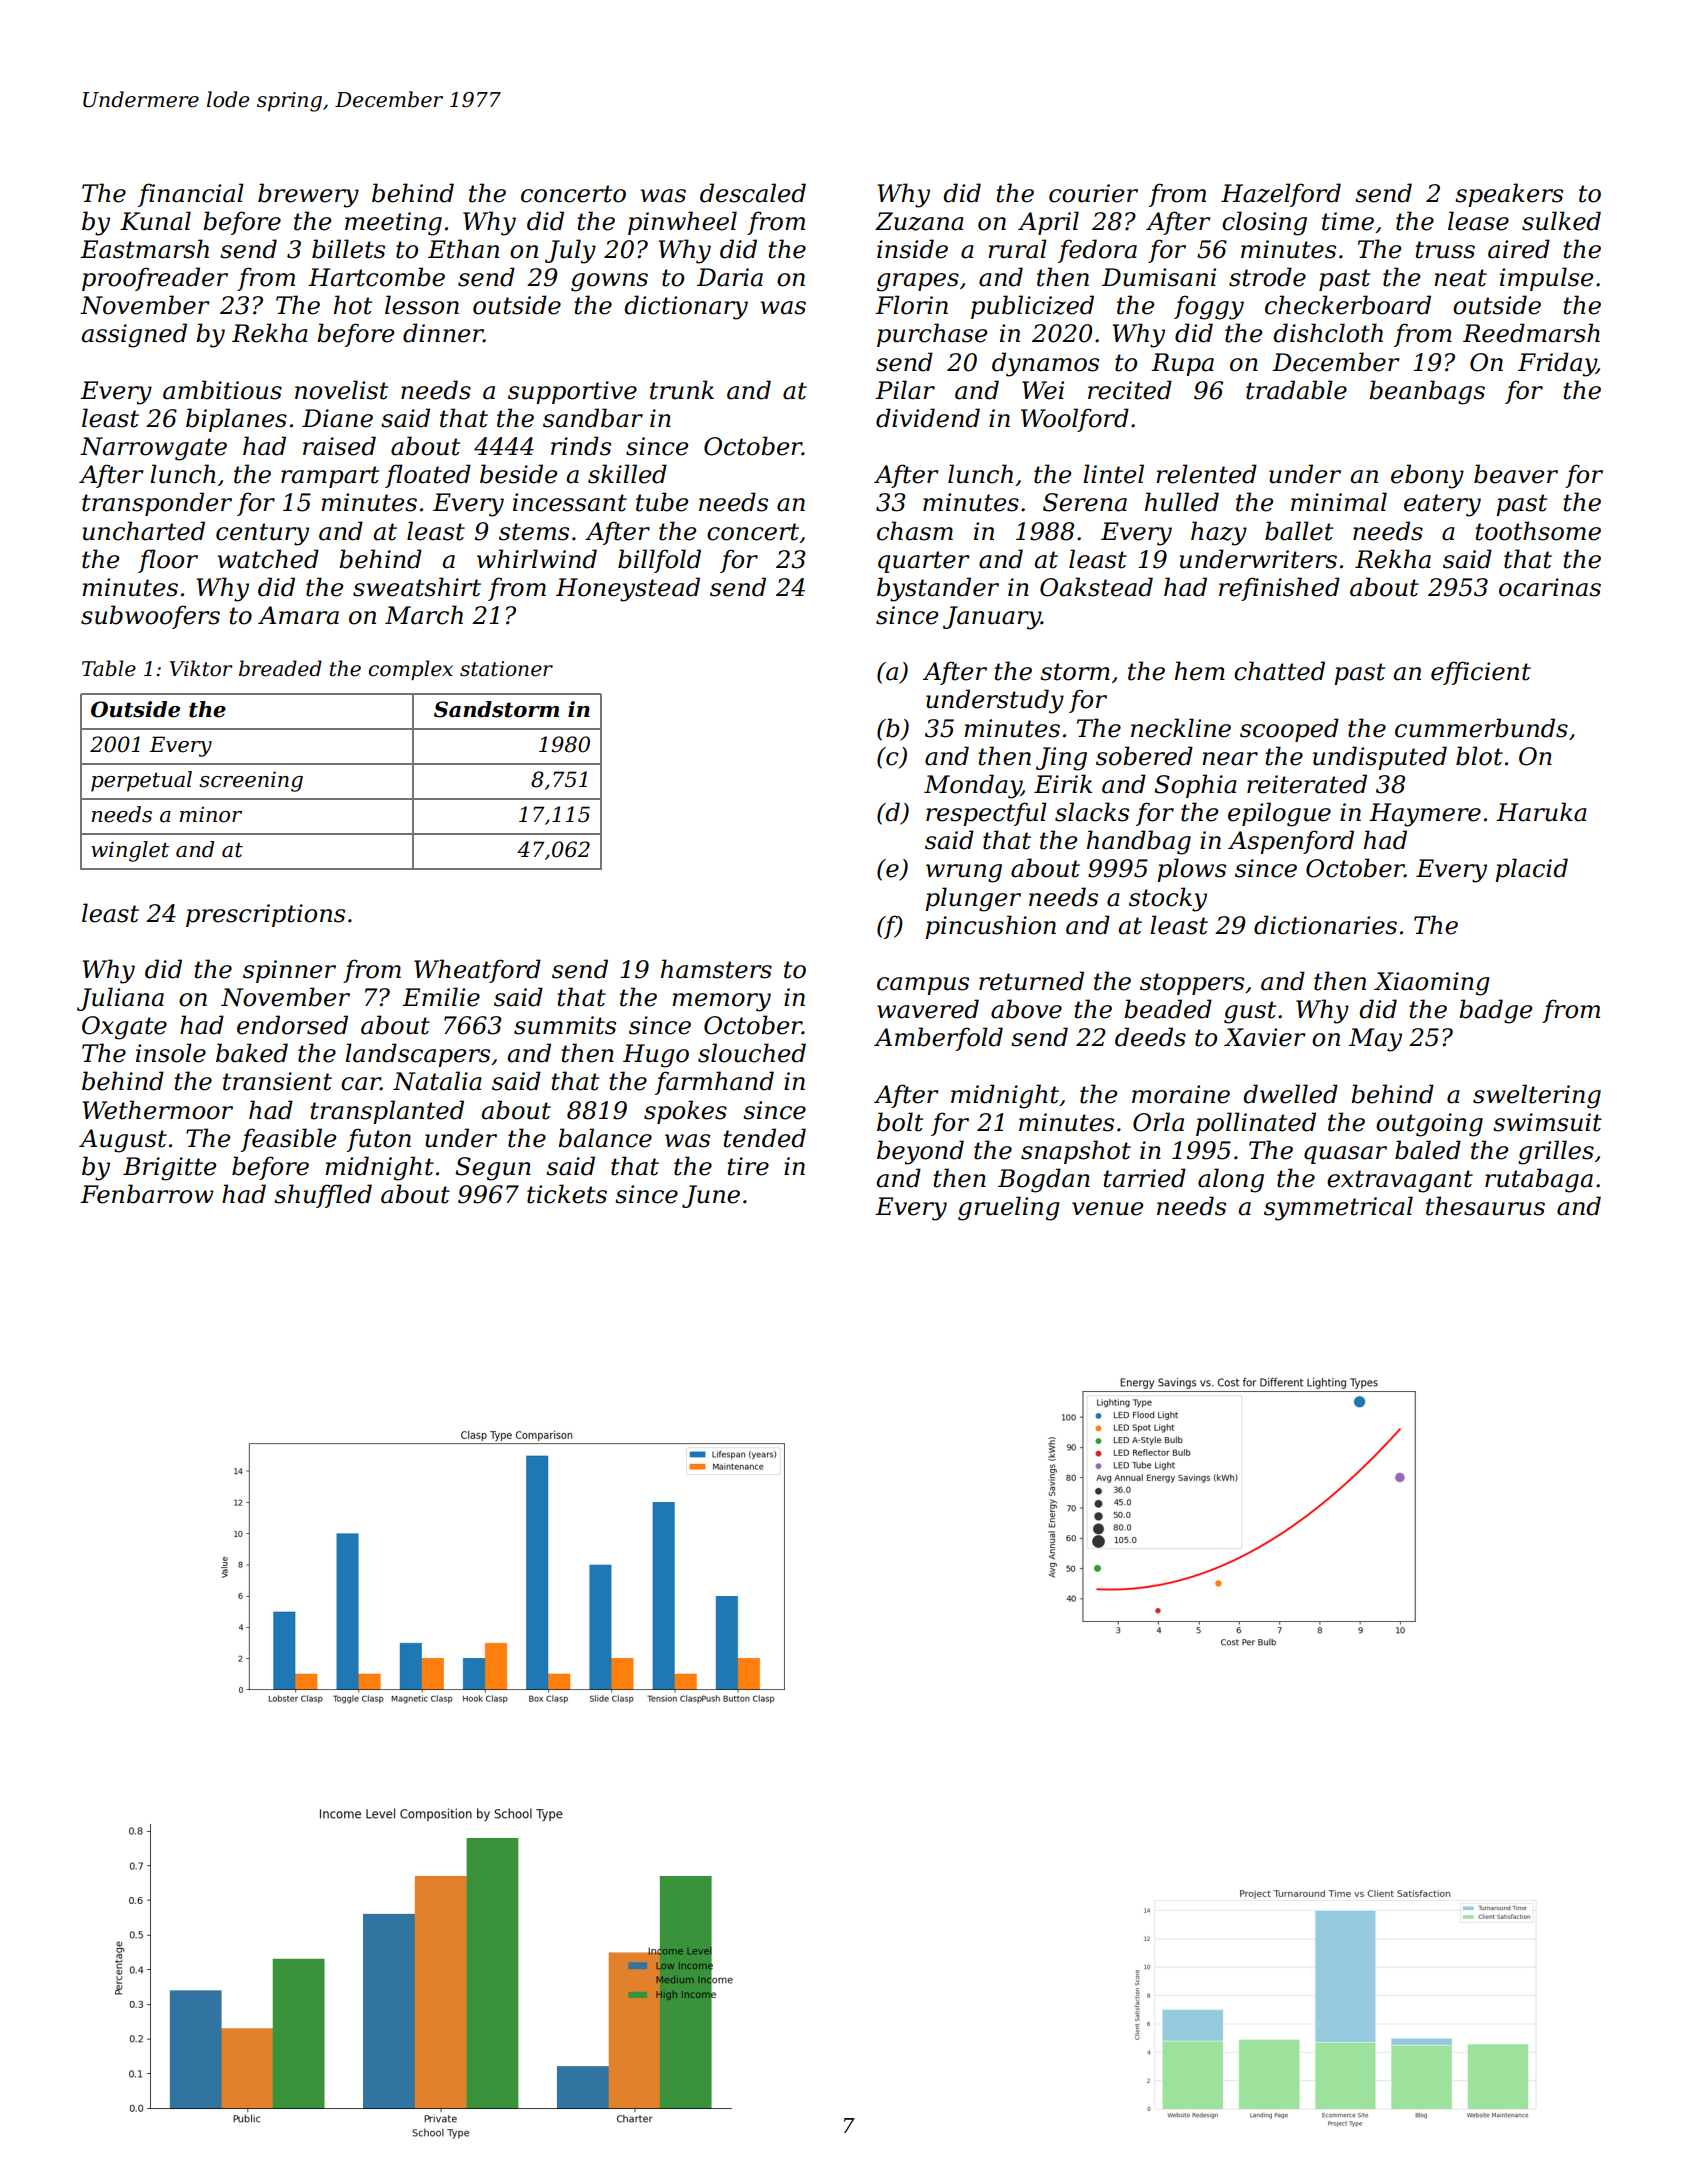 The height and width of the document is (2178, 1683). I want to click on Hazelford, so click(1281, 195).
